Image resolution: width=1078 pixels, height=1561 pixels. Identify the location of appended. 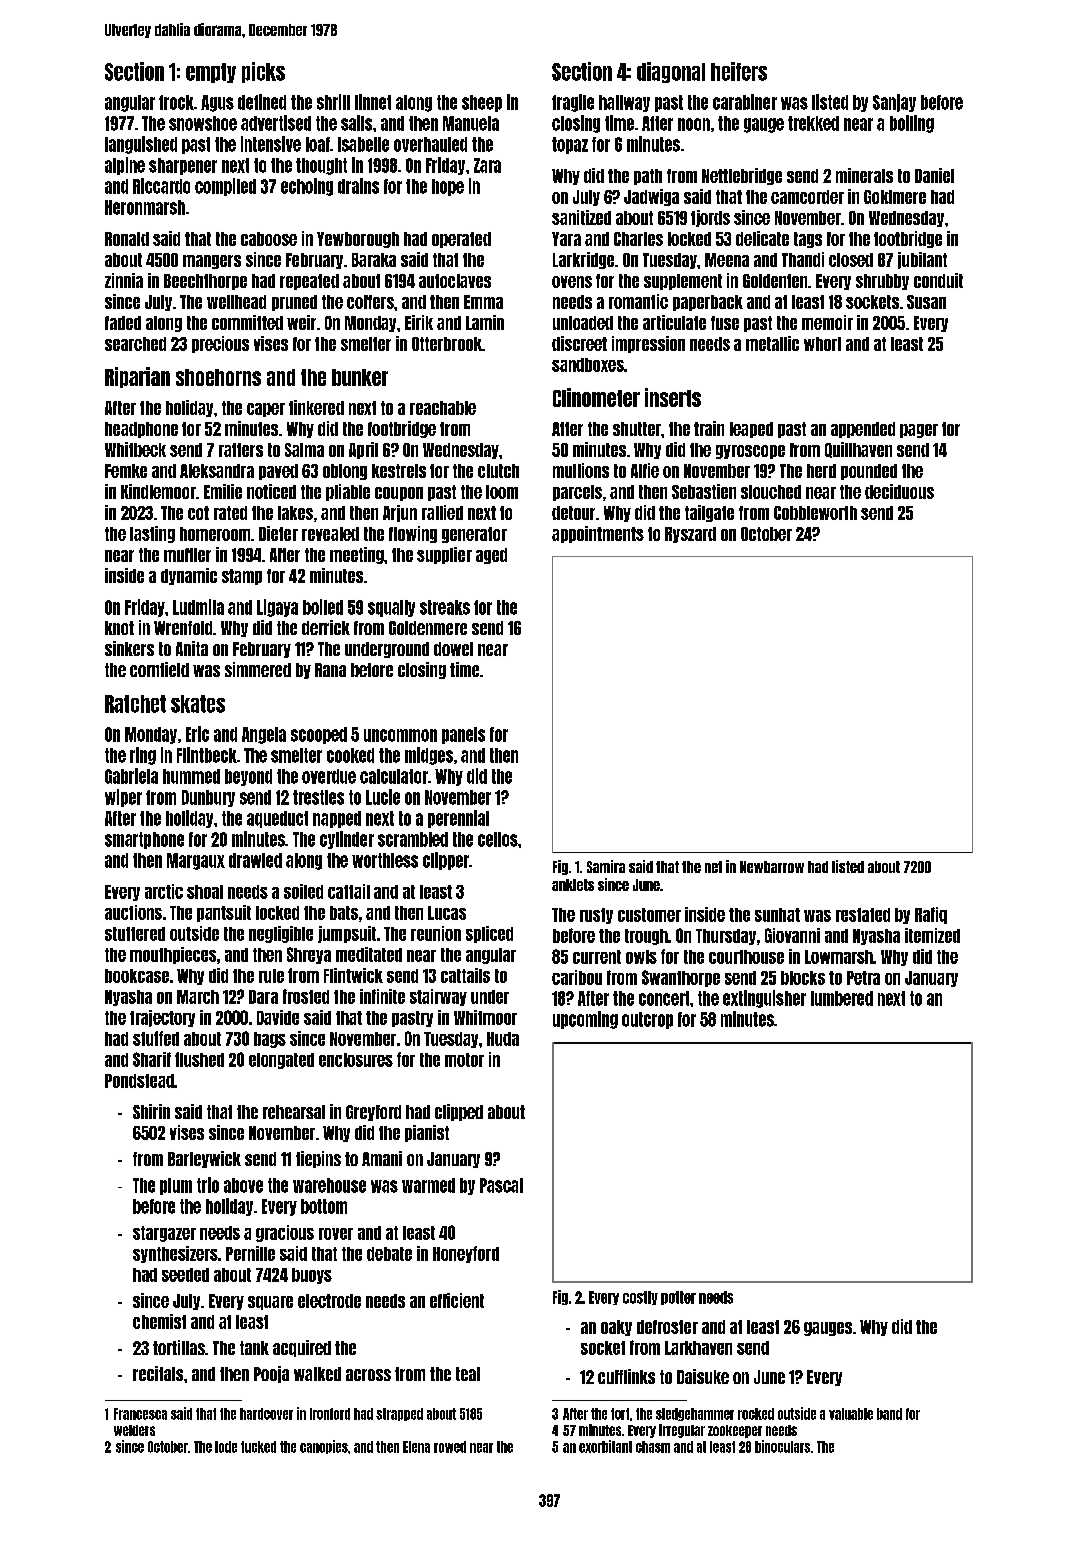
(863, 430).
